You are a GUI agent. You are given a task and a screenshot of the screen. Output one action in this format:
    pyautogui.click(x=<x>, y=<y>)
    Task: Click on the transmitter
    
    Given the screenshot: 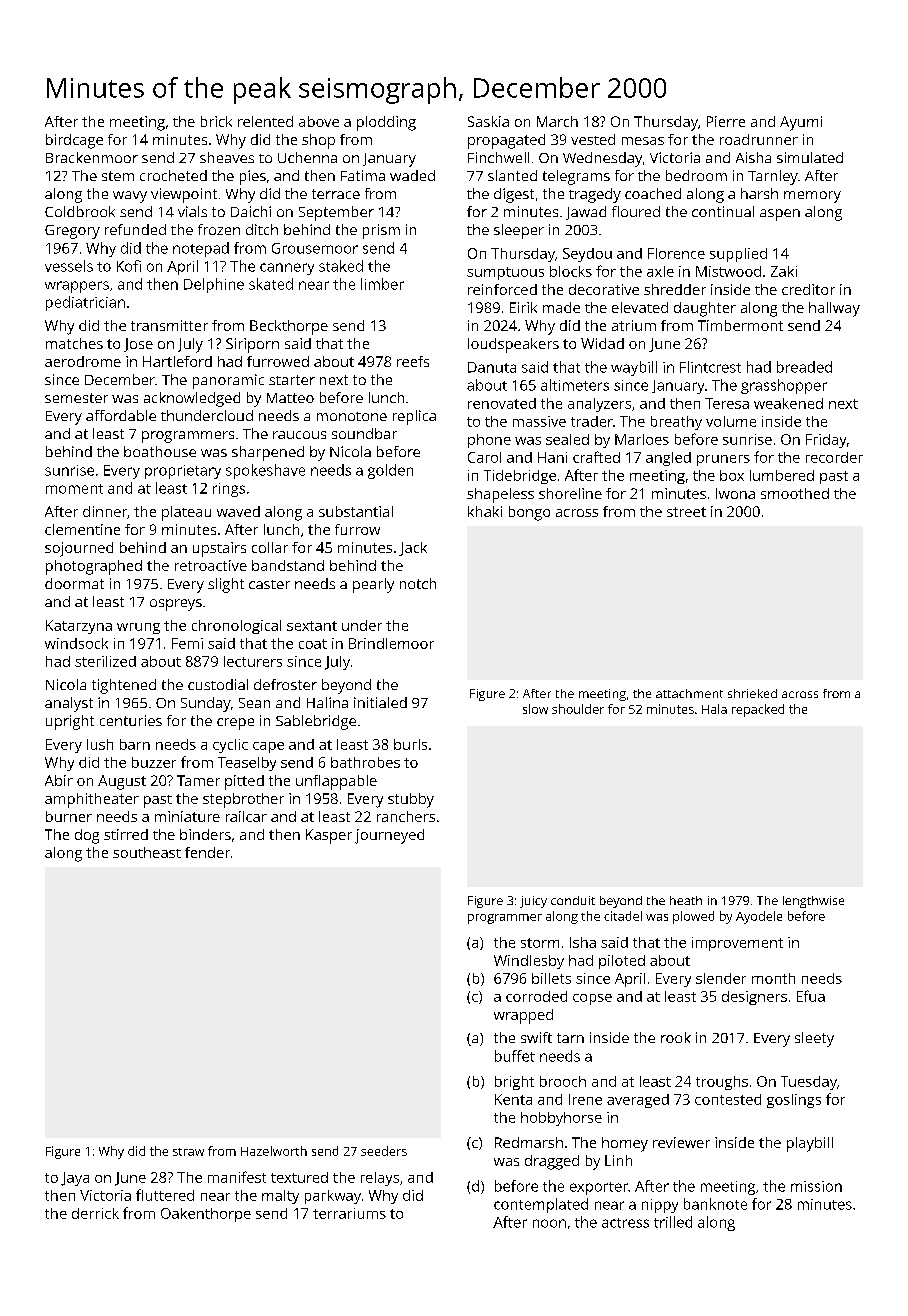 What is the action you would take?
    pyautogui.click(x=169, y=325)
